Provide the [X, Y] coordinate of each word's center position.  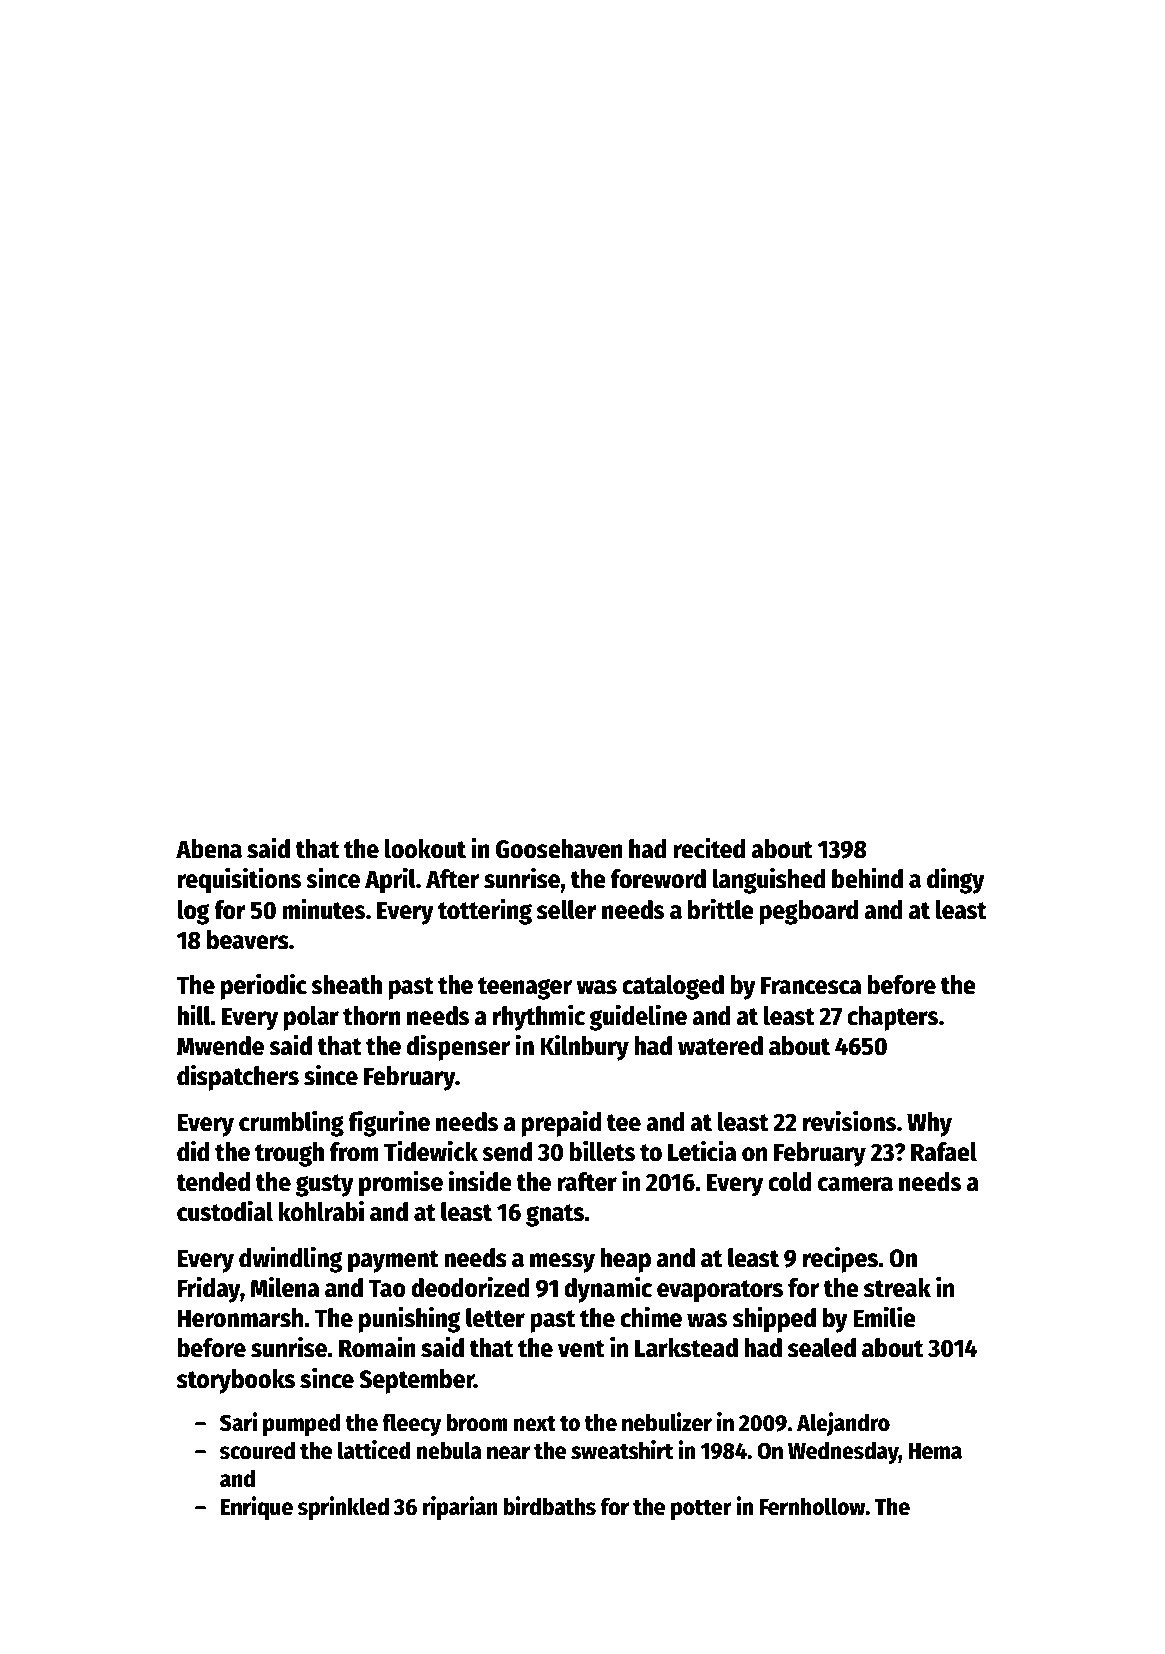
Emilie [884, 1317]
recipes [840, 1259]
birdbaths [549, 1506]
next [535, 1424]
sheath [346, 985]
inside [480, 1181]
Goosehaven [559, 849]
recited [709, 848]
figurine [389, 1123]
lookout [425, 849]
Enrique [257, 1508]
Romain [377, 1347]
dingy [956, 880]
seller [567, 910]
